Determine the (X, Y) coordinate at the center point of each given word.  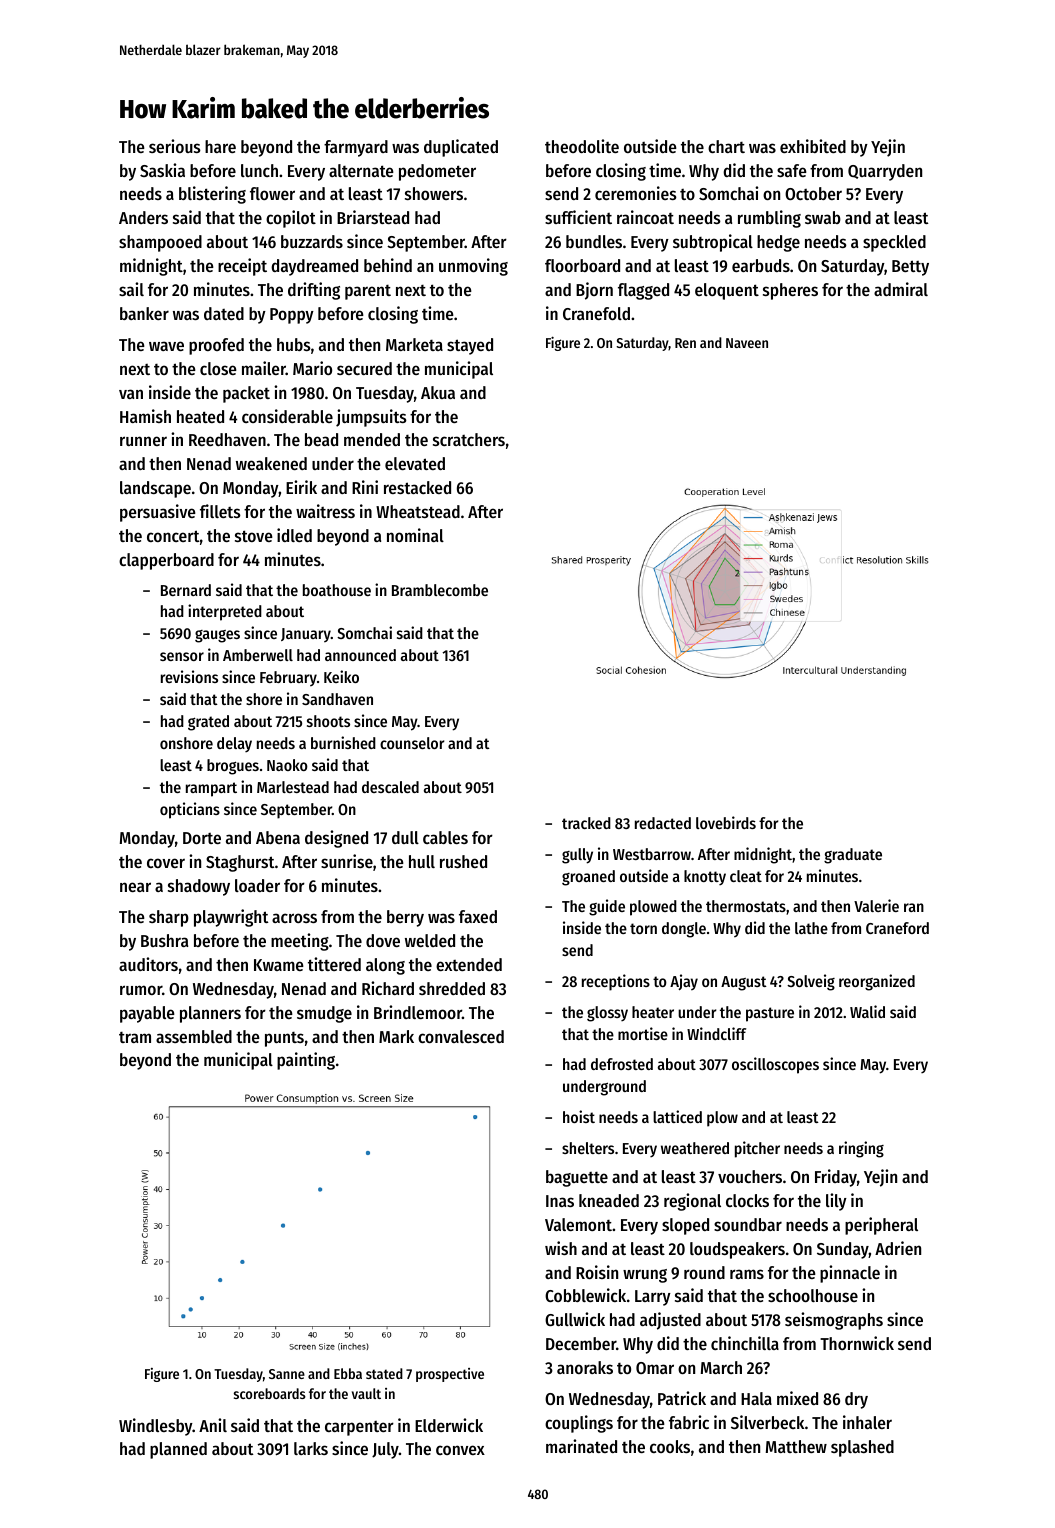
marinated (581, 1446)
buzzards (312, 241)
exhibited (813, 146)
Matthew (796, 1446)
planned (178, 1450)
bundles (594, 241)
